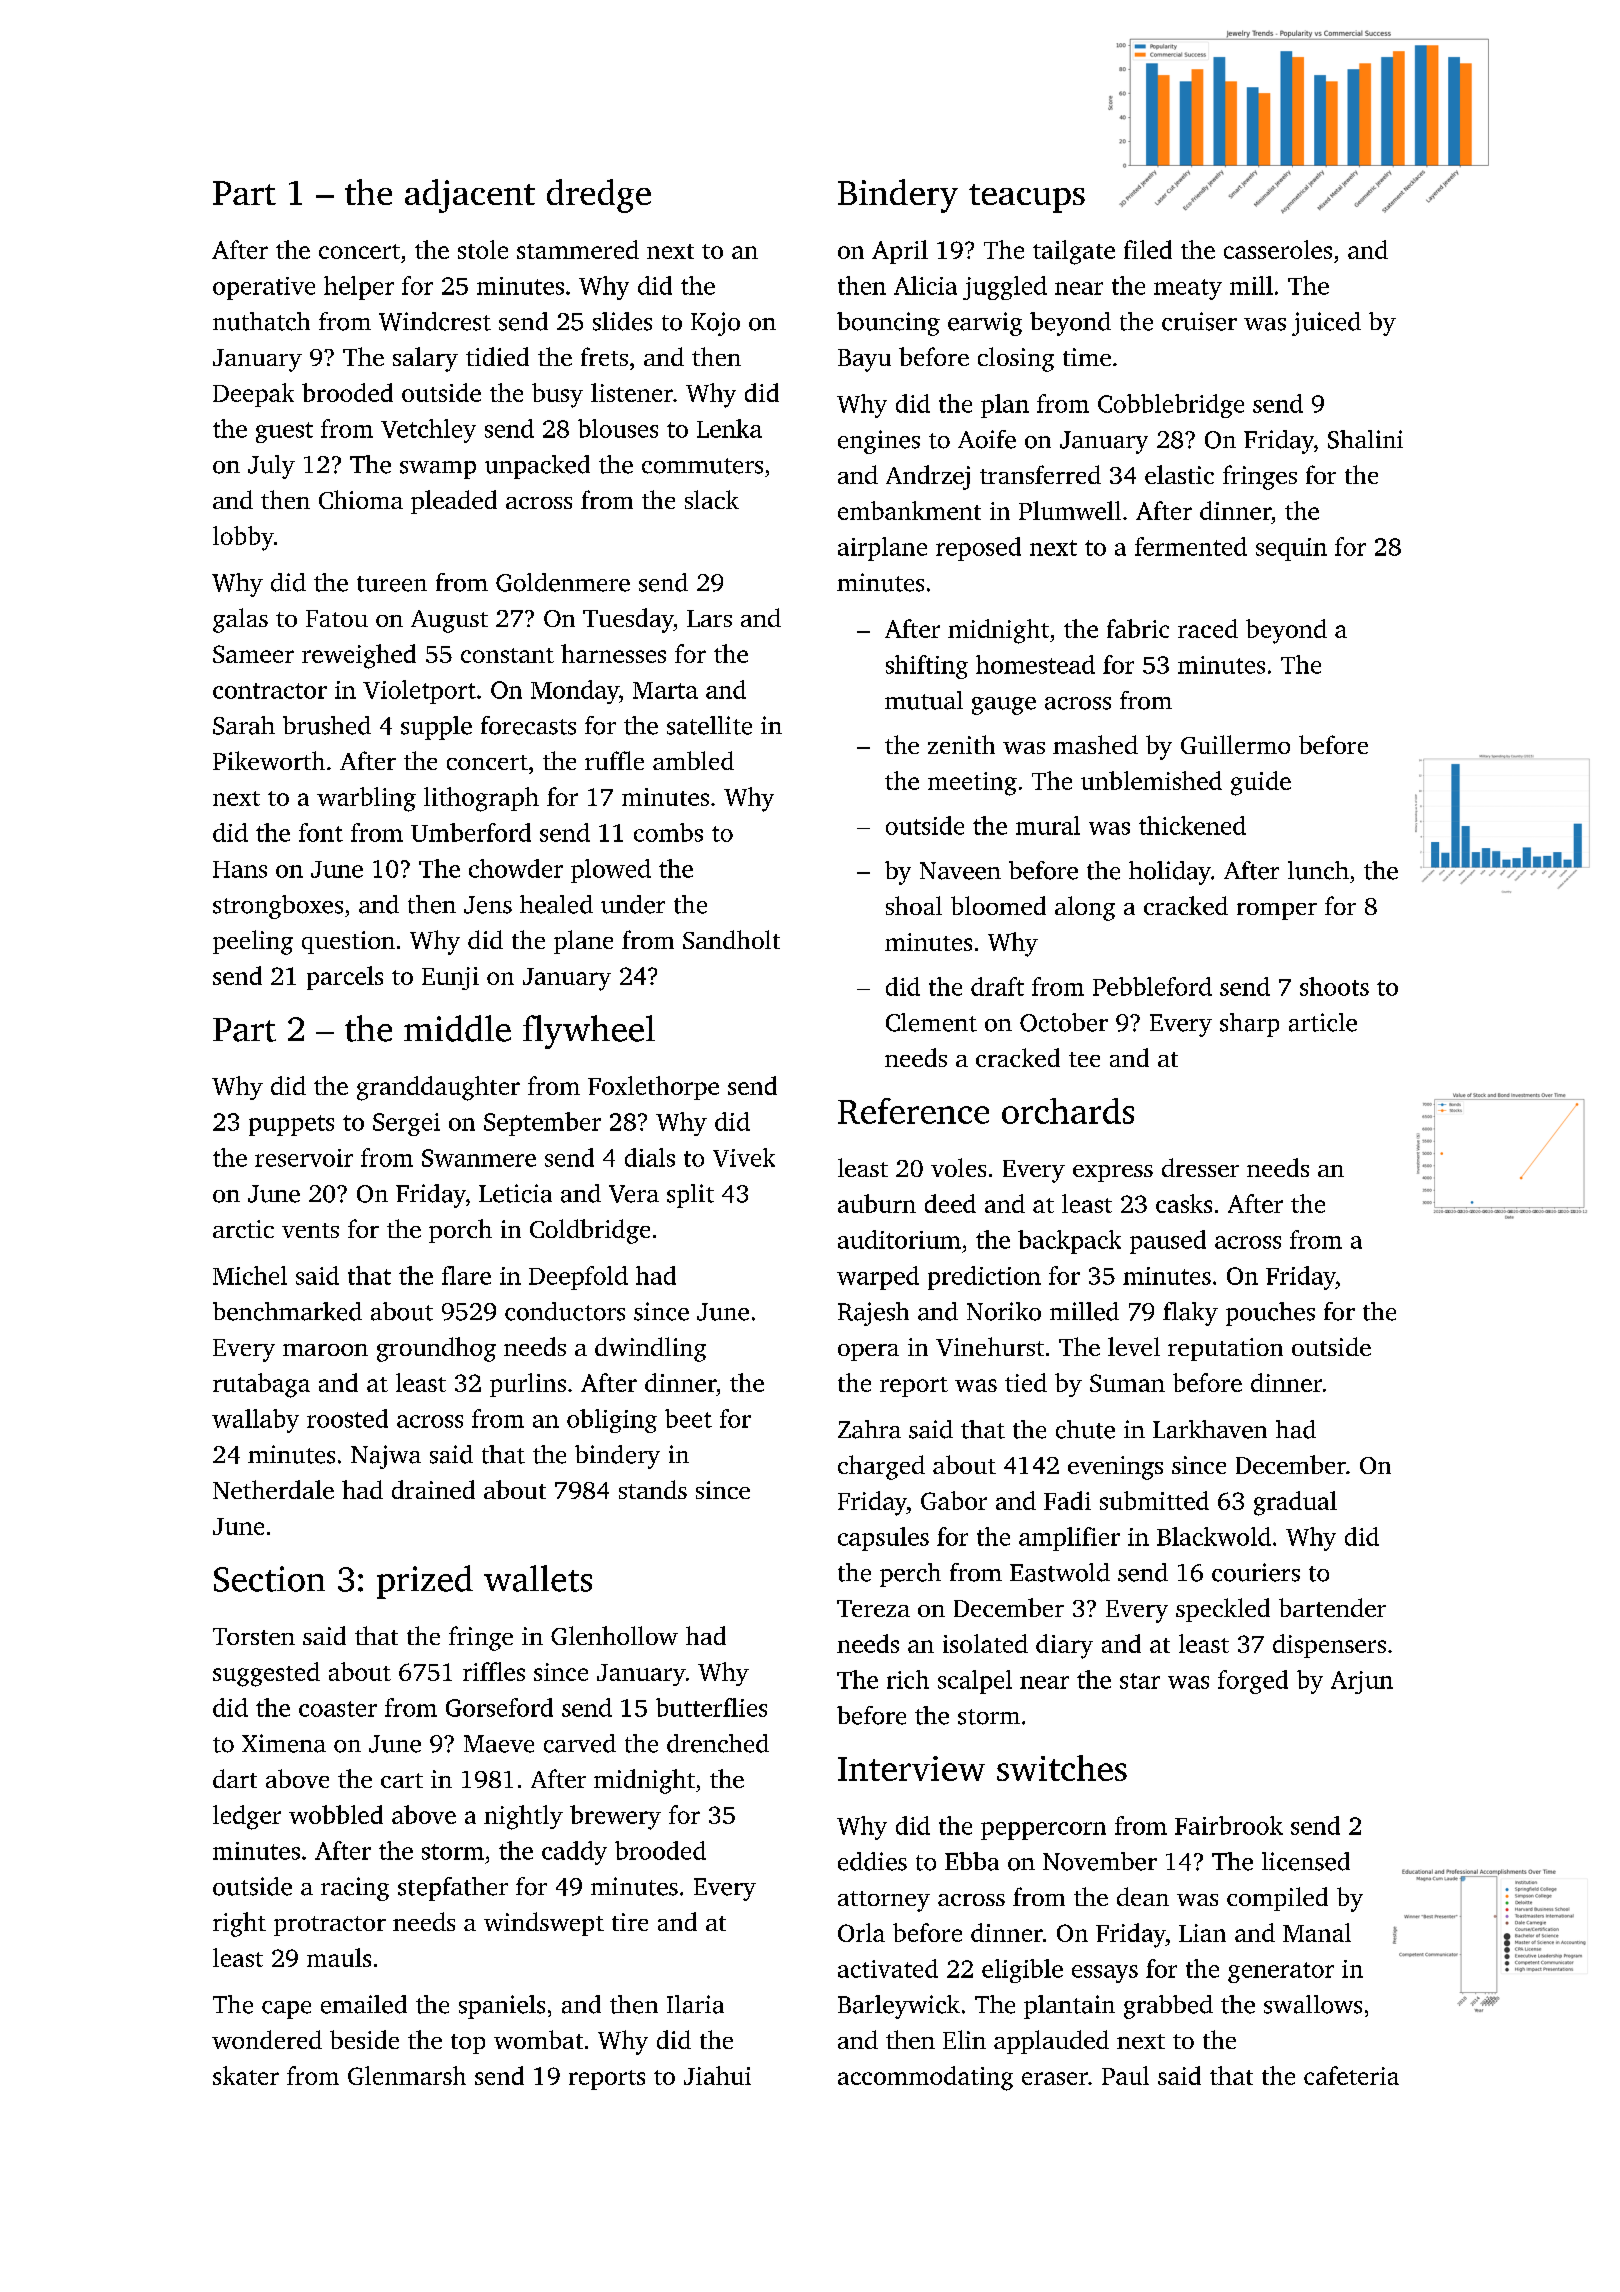 This screenshot has width=1620, height=2292. What do you see at coordinates (1062, 1768) in the screenshot?
I see `switches` at bounding box center [1062, 1768].
